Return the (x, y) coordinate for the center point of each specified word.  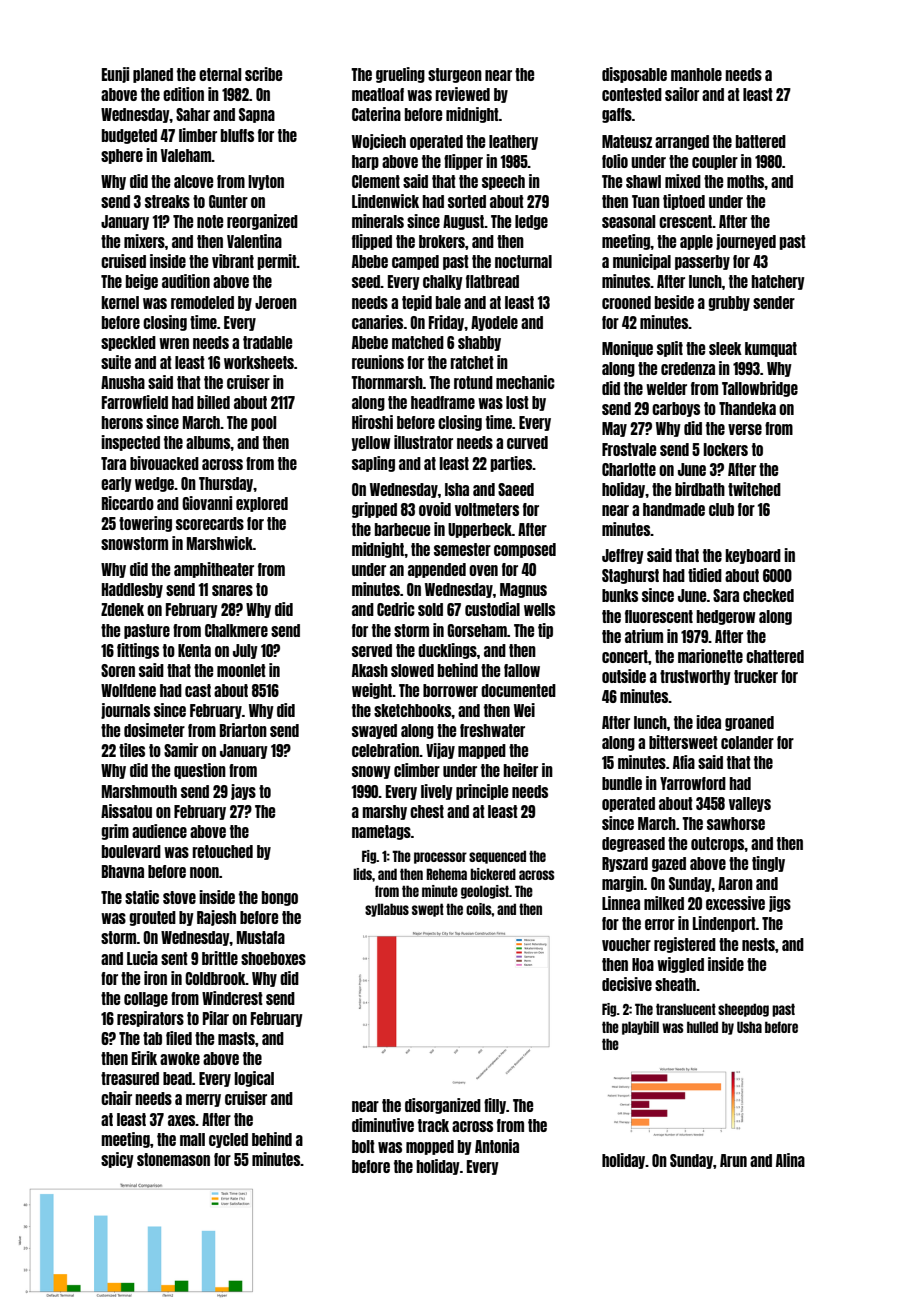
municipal (642, 262)
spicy (117, 1160)
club (721, 509)
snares (232, 590)
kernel (120, 302)
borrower (450, 690)
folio (615, 161)
